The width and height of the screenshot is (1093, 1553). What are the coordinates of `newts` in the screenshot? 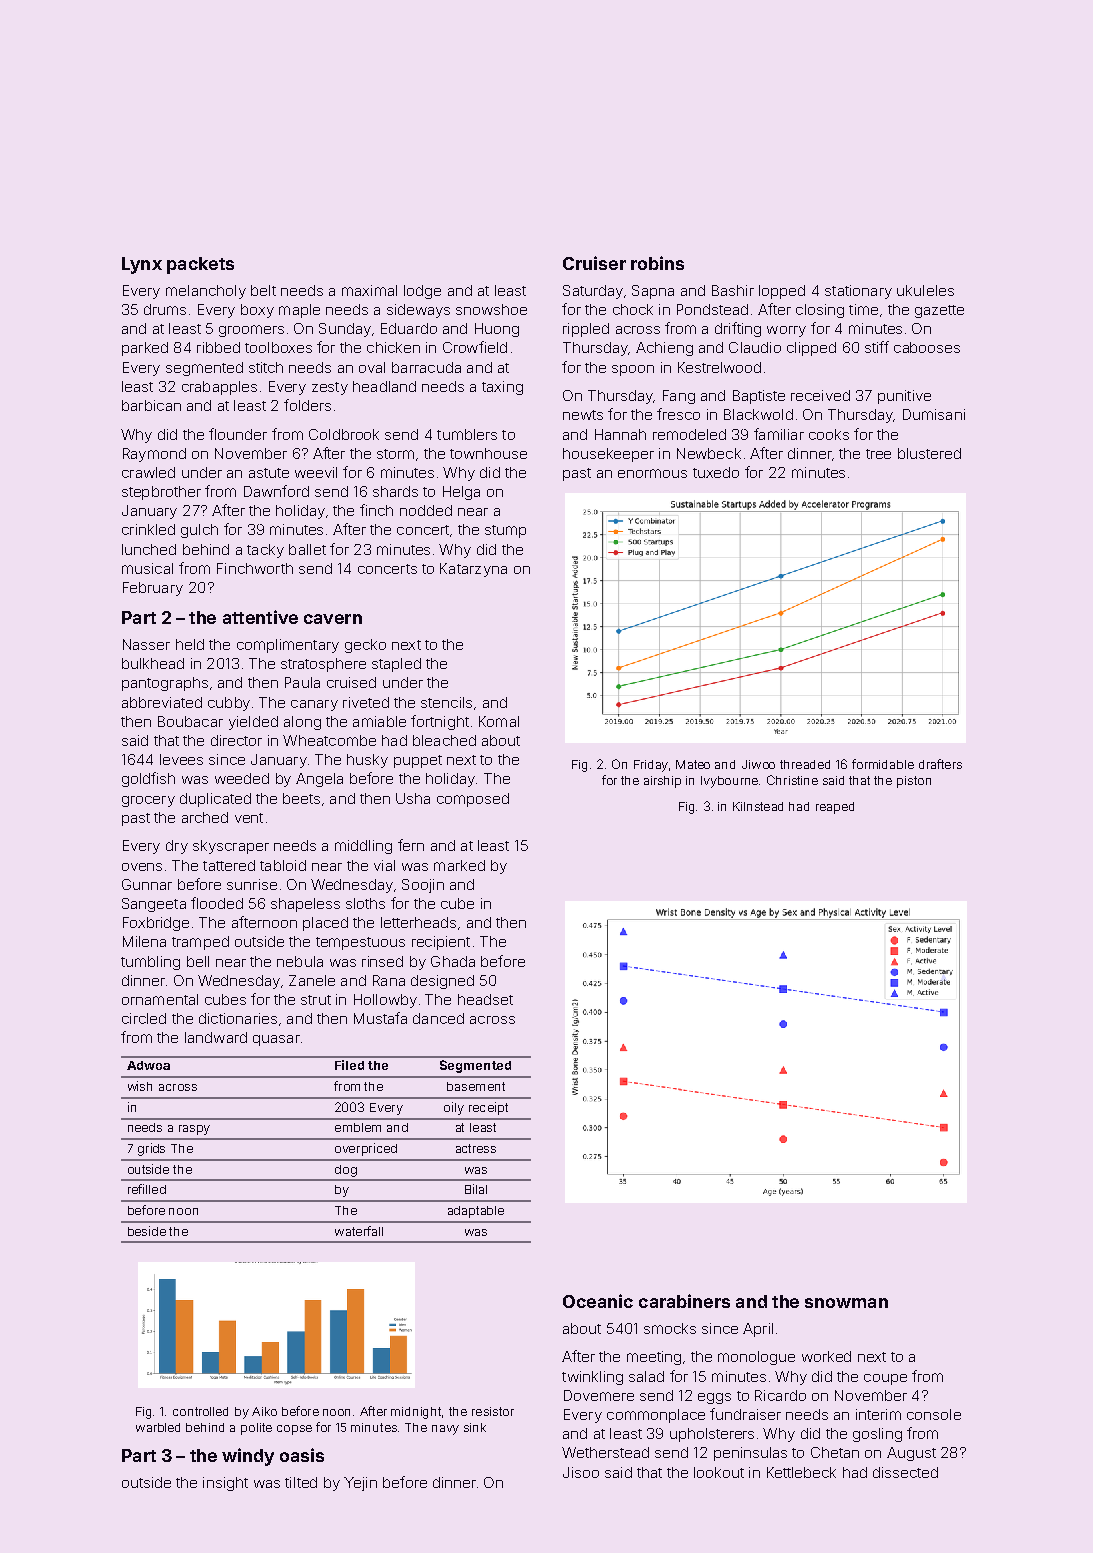 It's located at (583, 415).
